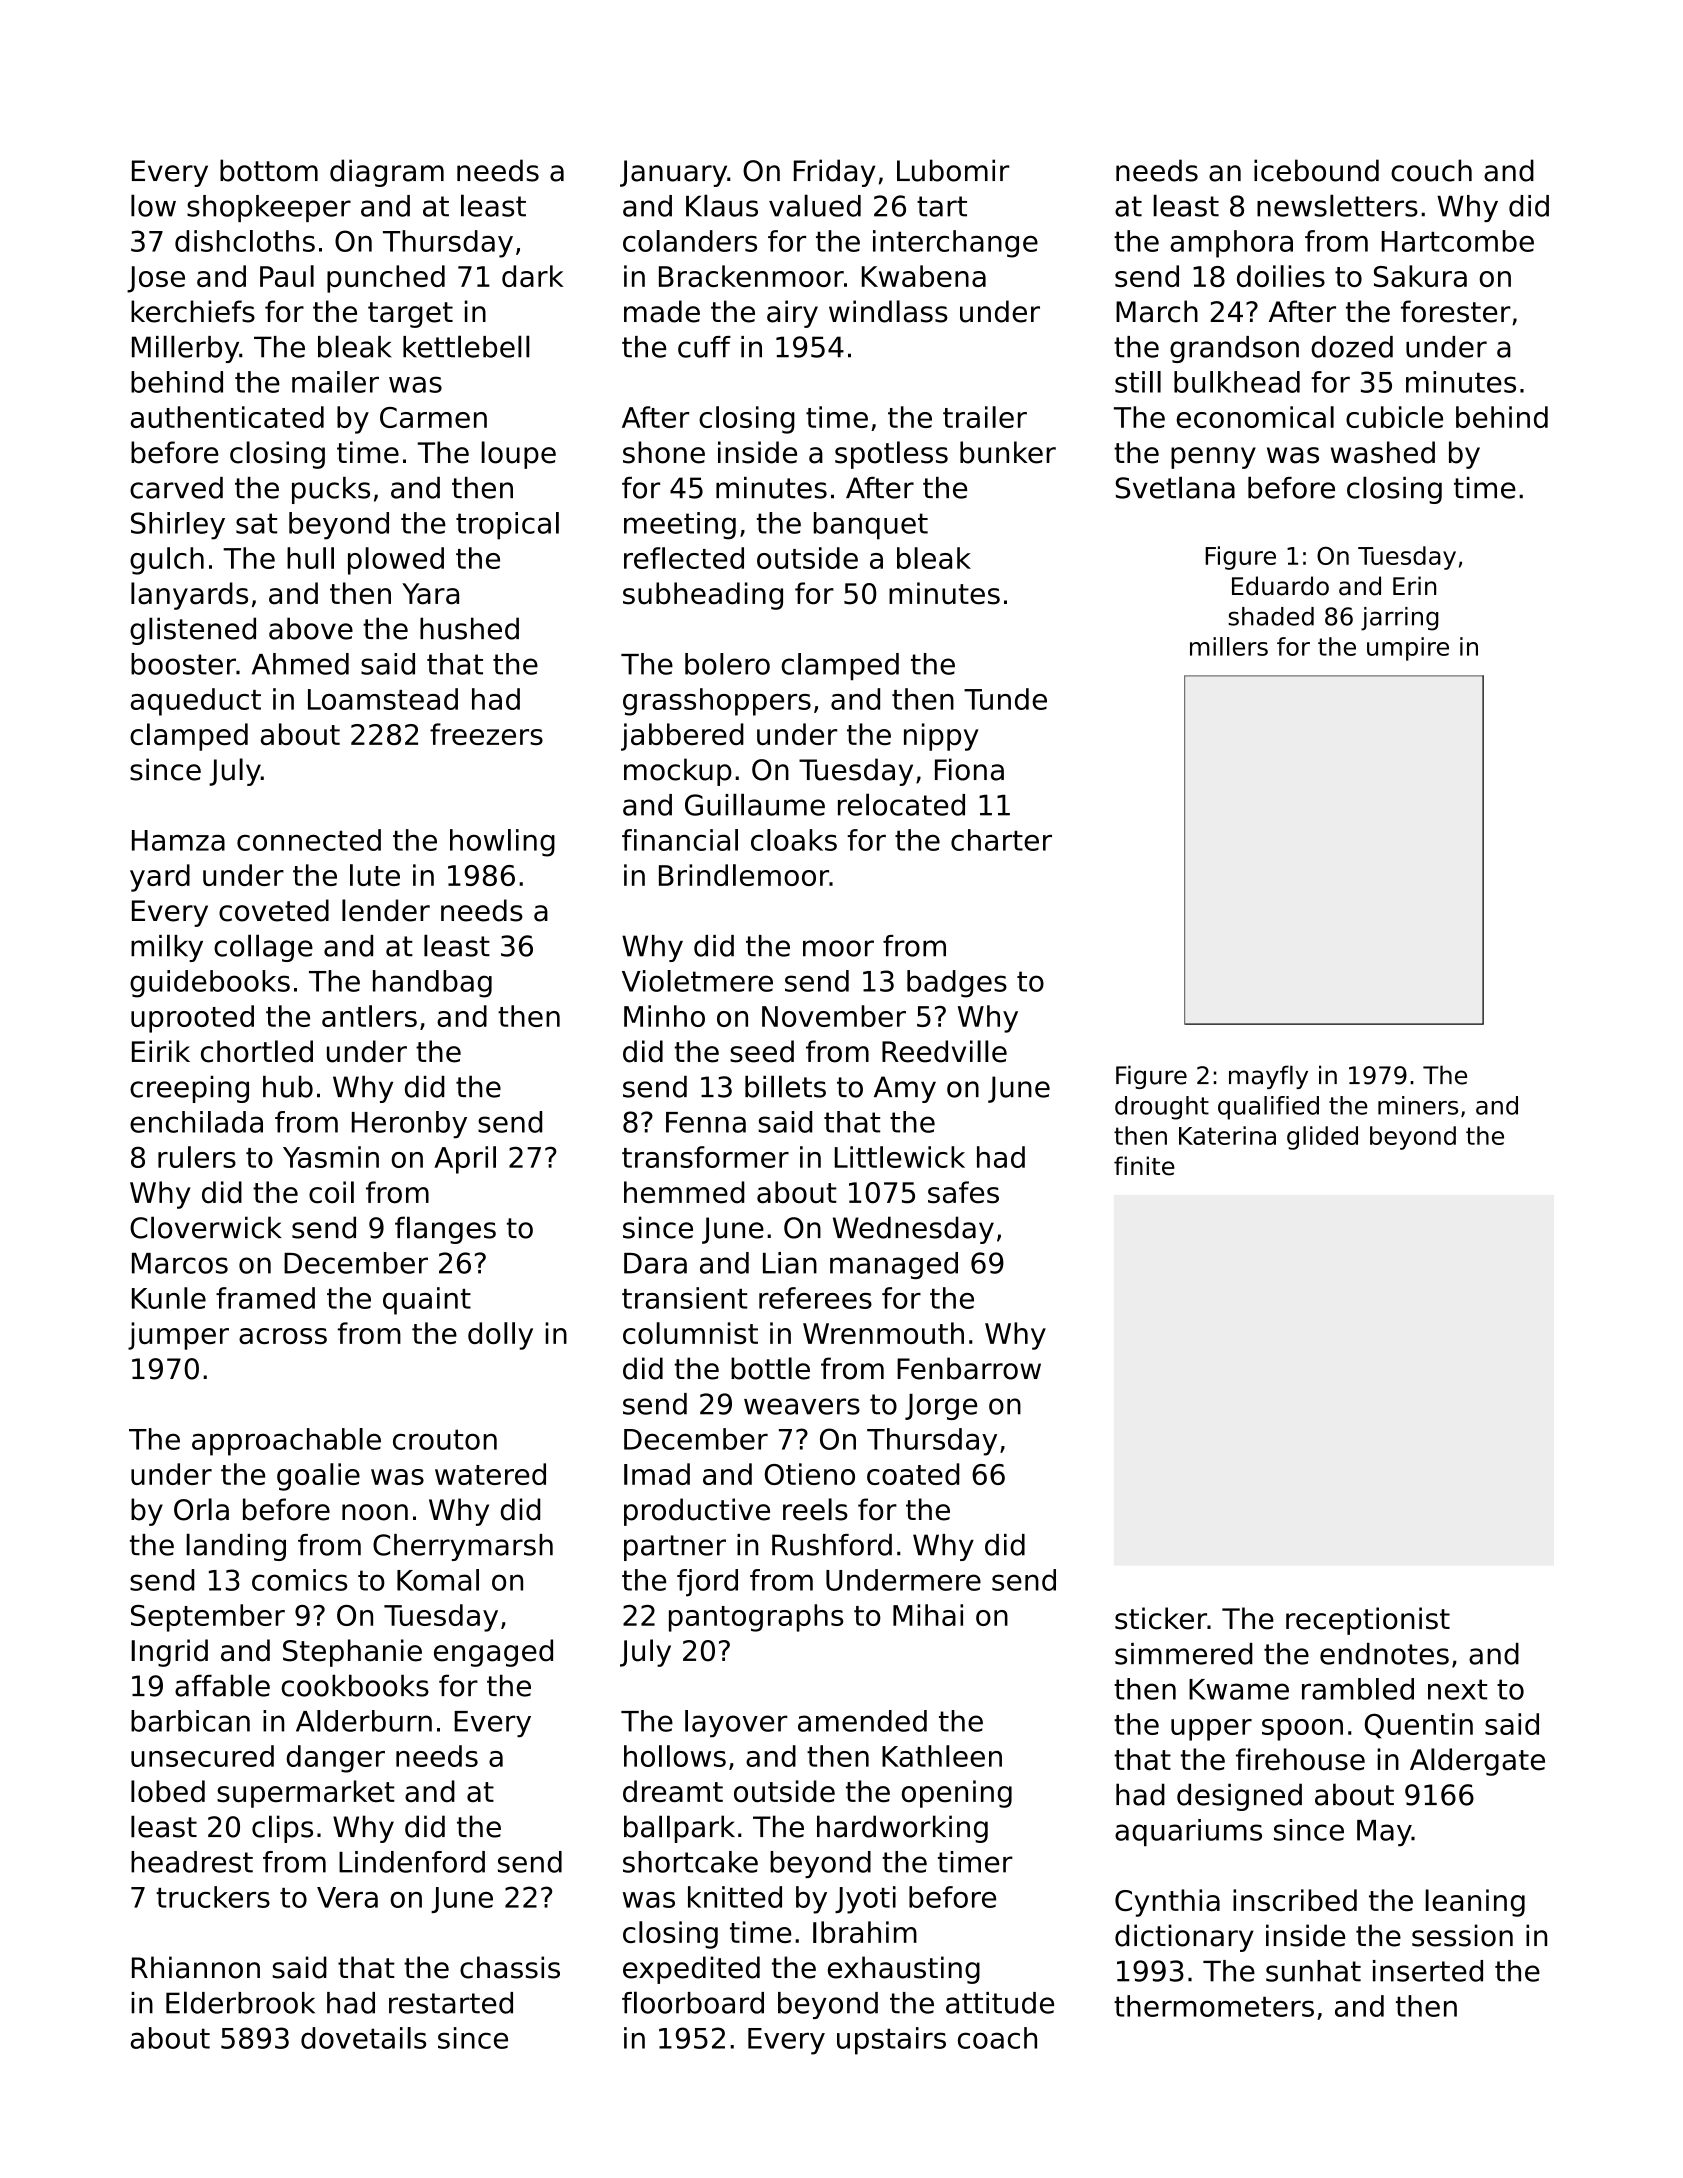 Image resolution: width=1683 pixels, height=2178 pixels. Describe the element at coordinates (913, 1474) in the image. I see `coated` at that location.
